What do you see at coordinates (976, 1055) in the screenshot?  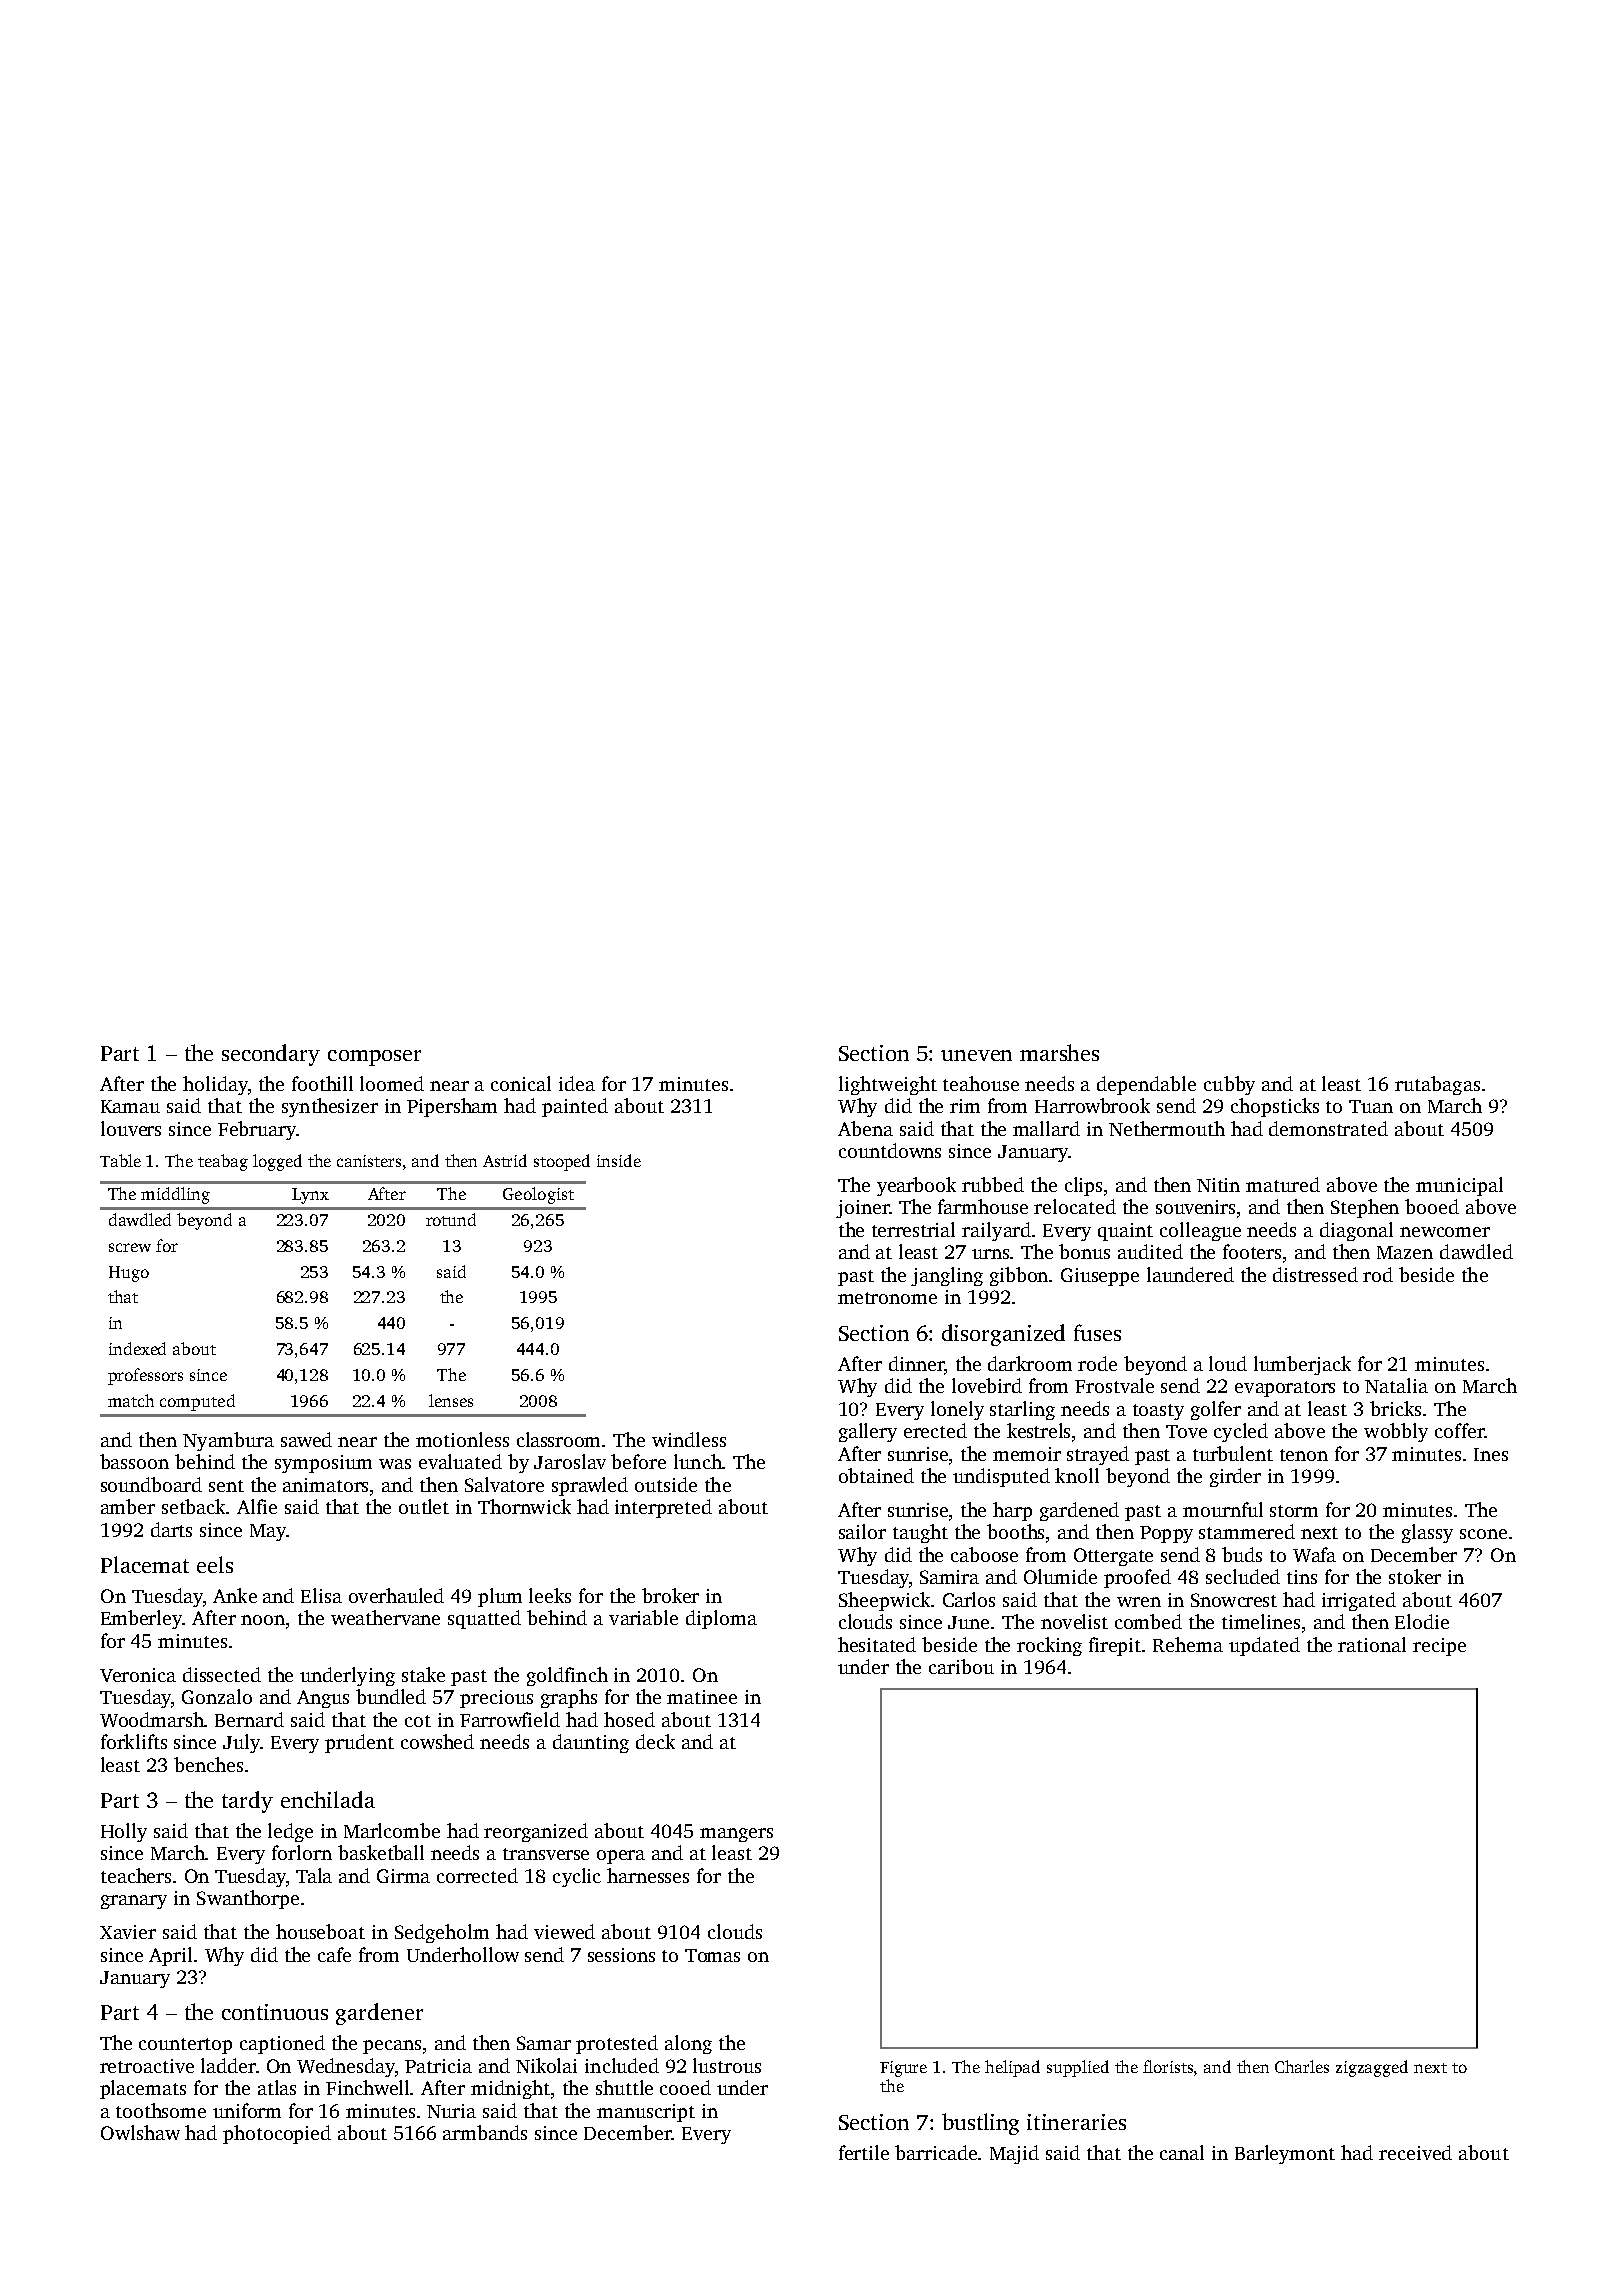 I see `uneven` at bounding box center [976, 1055].
